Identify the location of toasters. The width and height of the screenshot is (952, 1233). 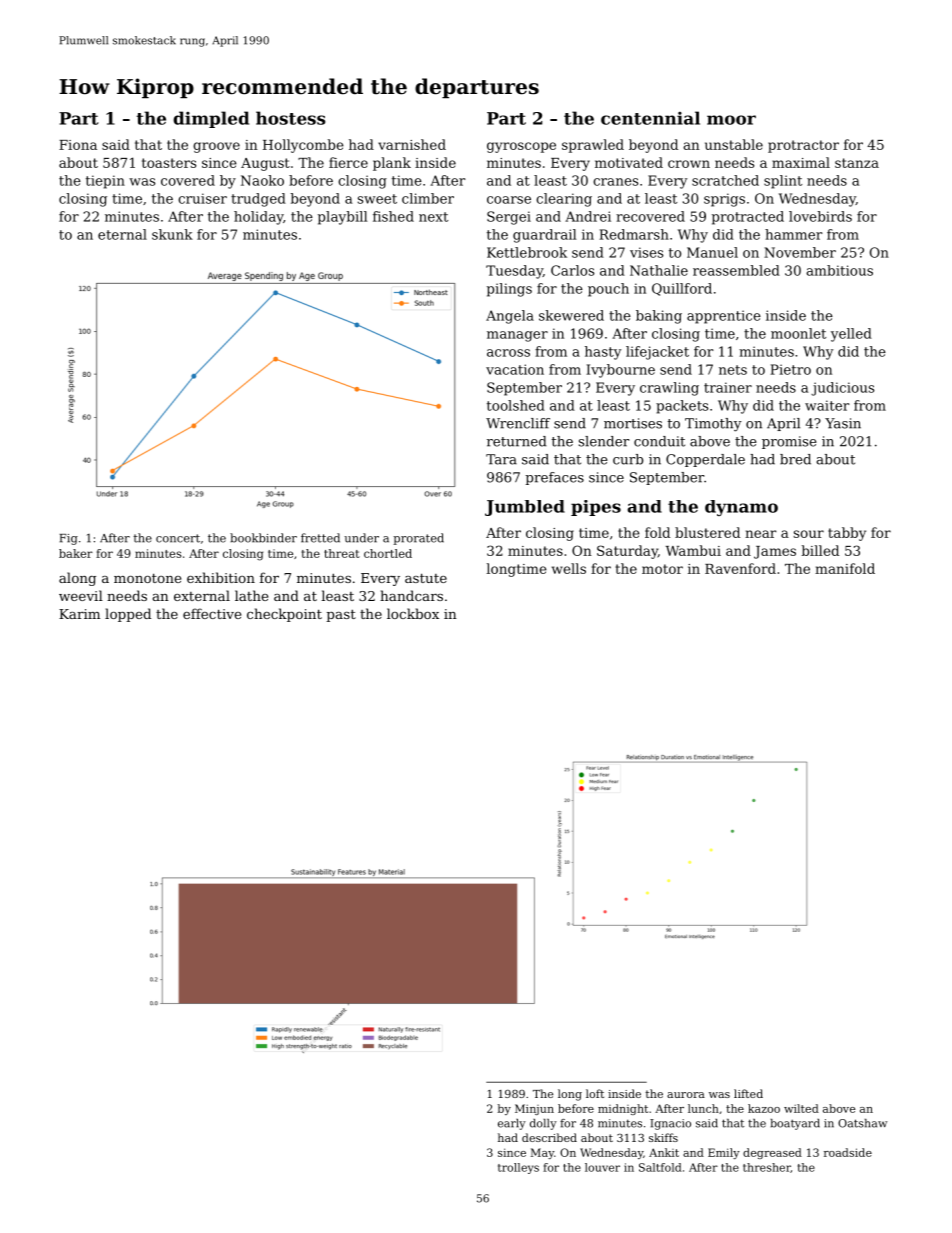
(169, 163).
